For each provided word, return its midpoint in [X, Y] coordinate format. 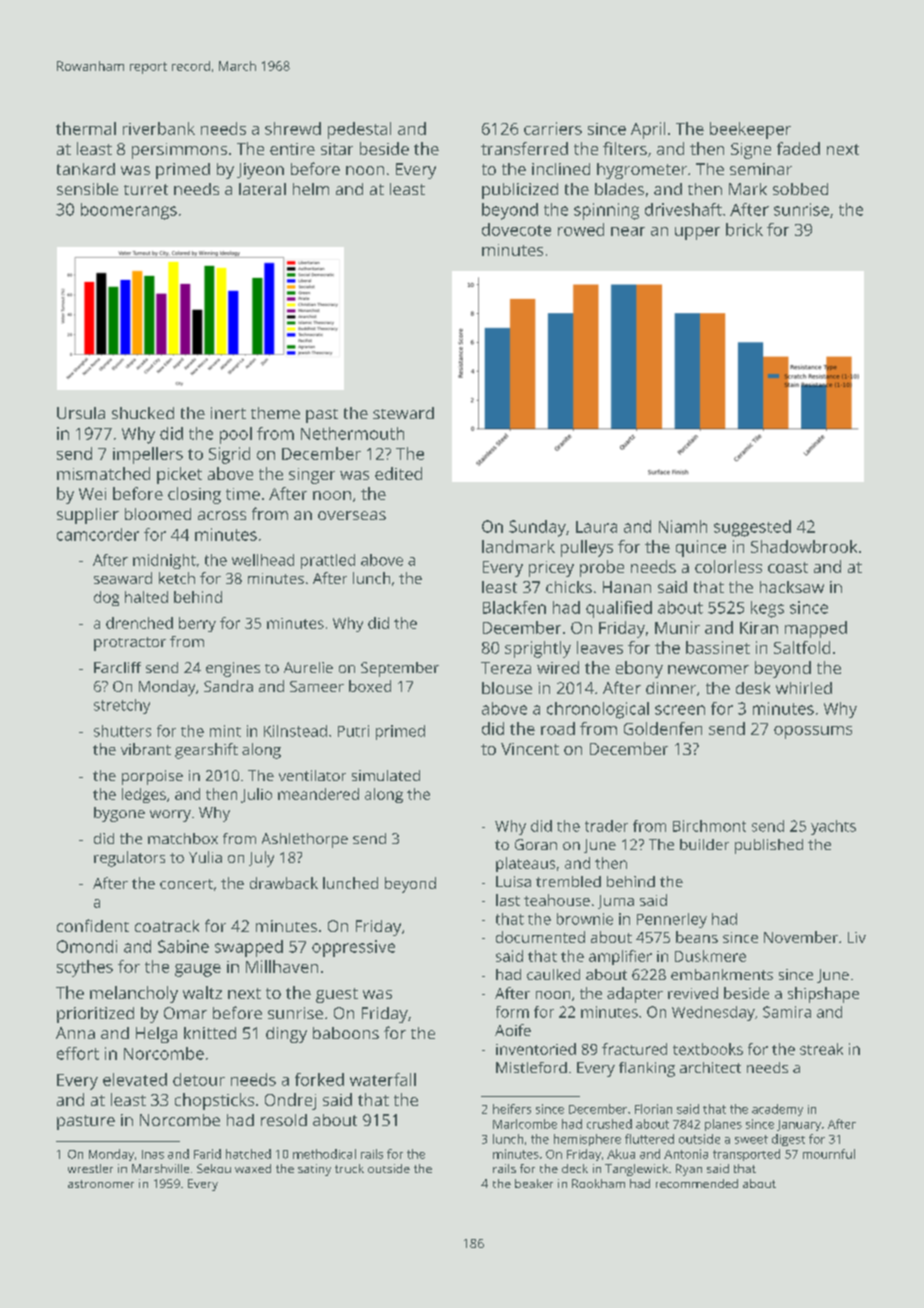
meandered [318, 794]
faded [798, 148]
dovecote [516, 229]
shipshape [823, 995]
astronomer [101, 1184]
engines [233, 669]
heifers [512, 1109]
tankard [86, 169]
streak [821, 1049]
